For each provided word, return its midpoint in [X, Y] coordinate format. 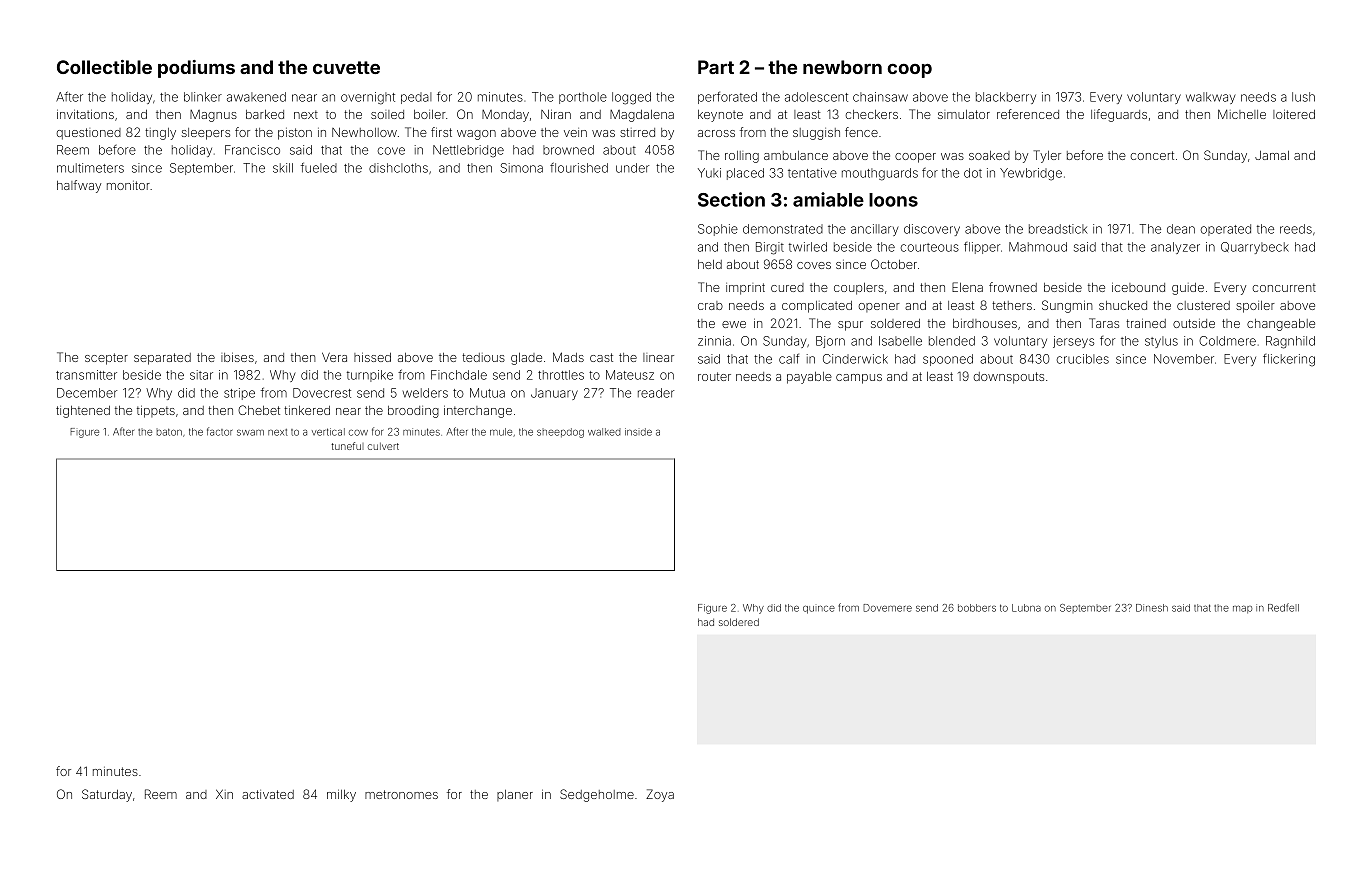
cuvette [346, 67]
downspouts [1008, 378]
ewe [734, 324]
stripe [239, 394]
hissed [372, 357]
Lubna [1026, 608]
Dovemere [887, 608]
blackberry [1006, 98]
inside [638, 432]
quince [819, 609]
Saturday [107, 795]
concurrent [1284, 287]
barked [265, 114]
